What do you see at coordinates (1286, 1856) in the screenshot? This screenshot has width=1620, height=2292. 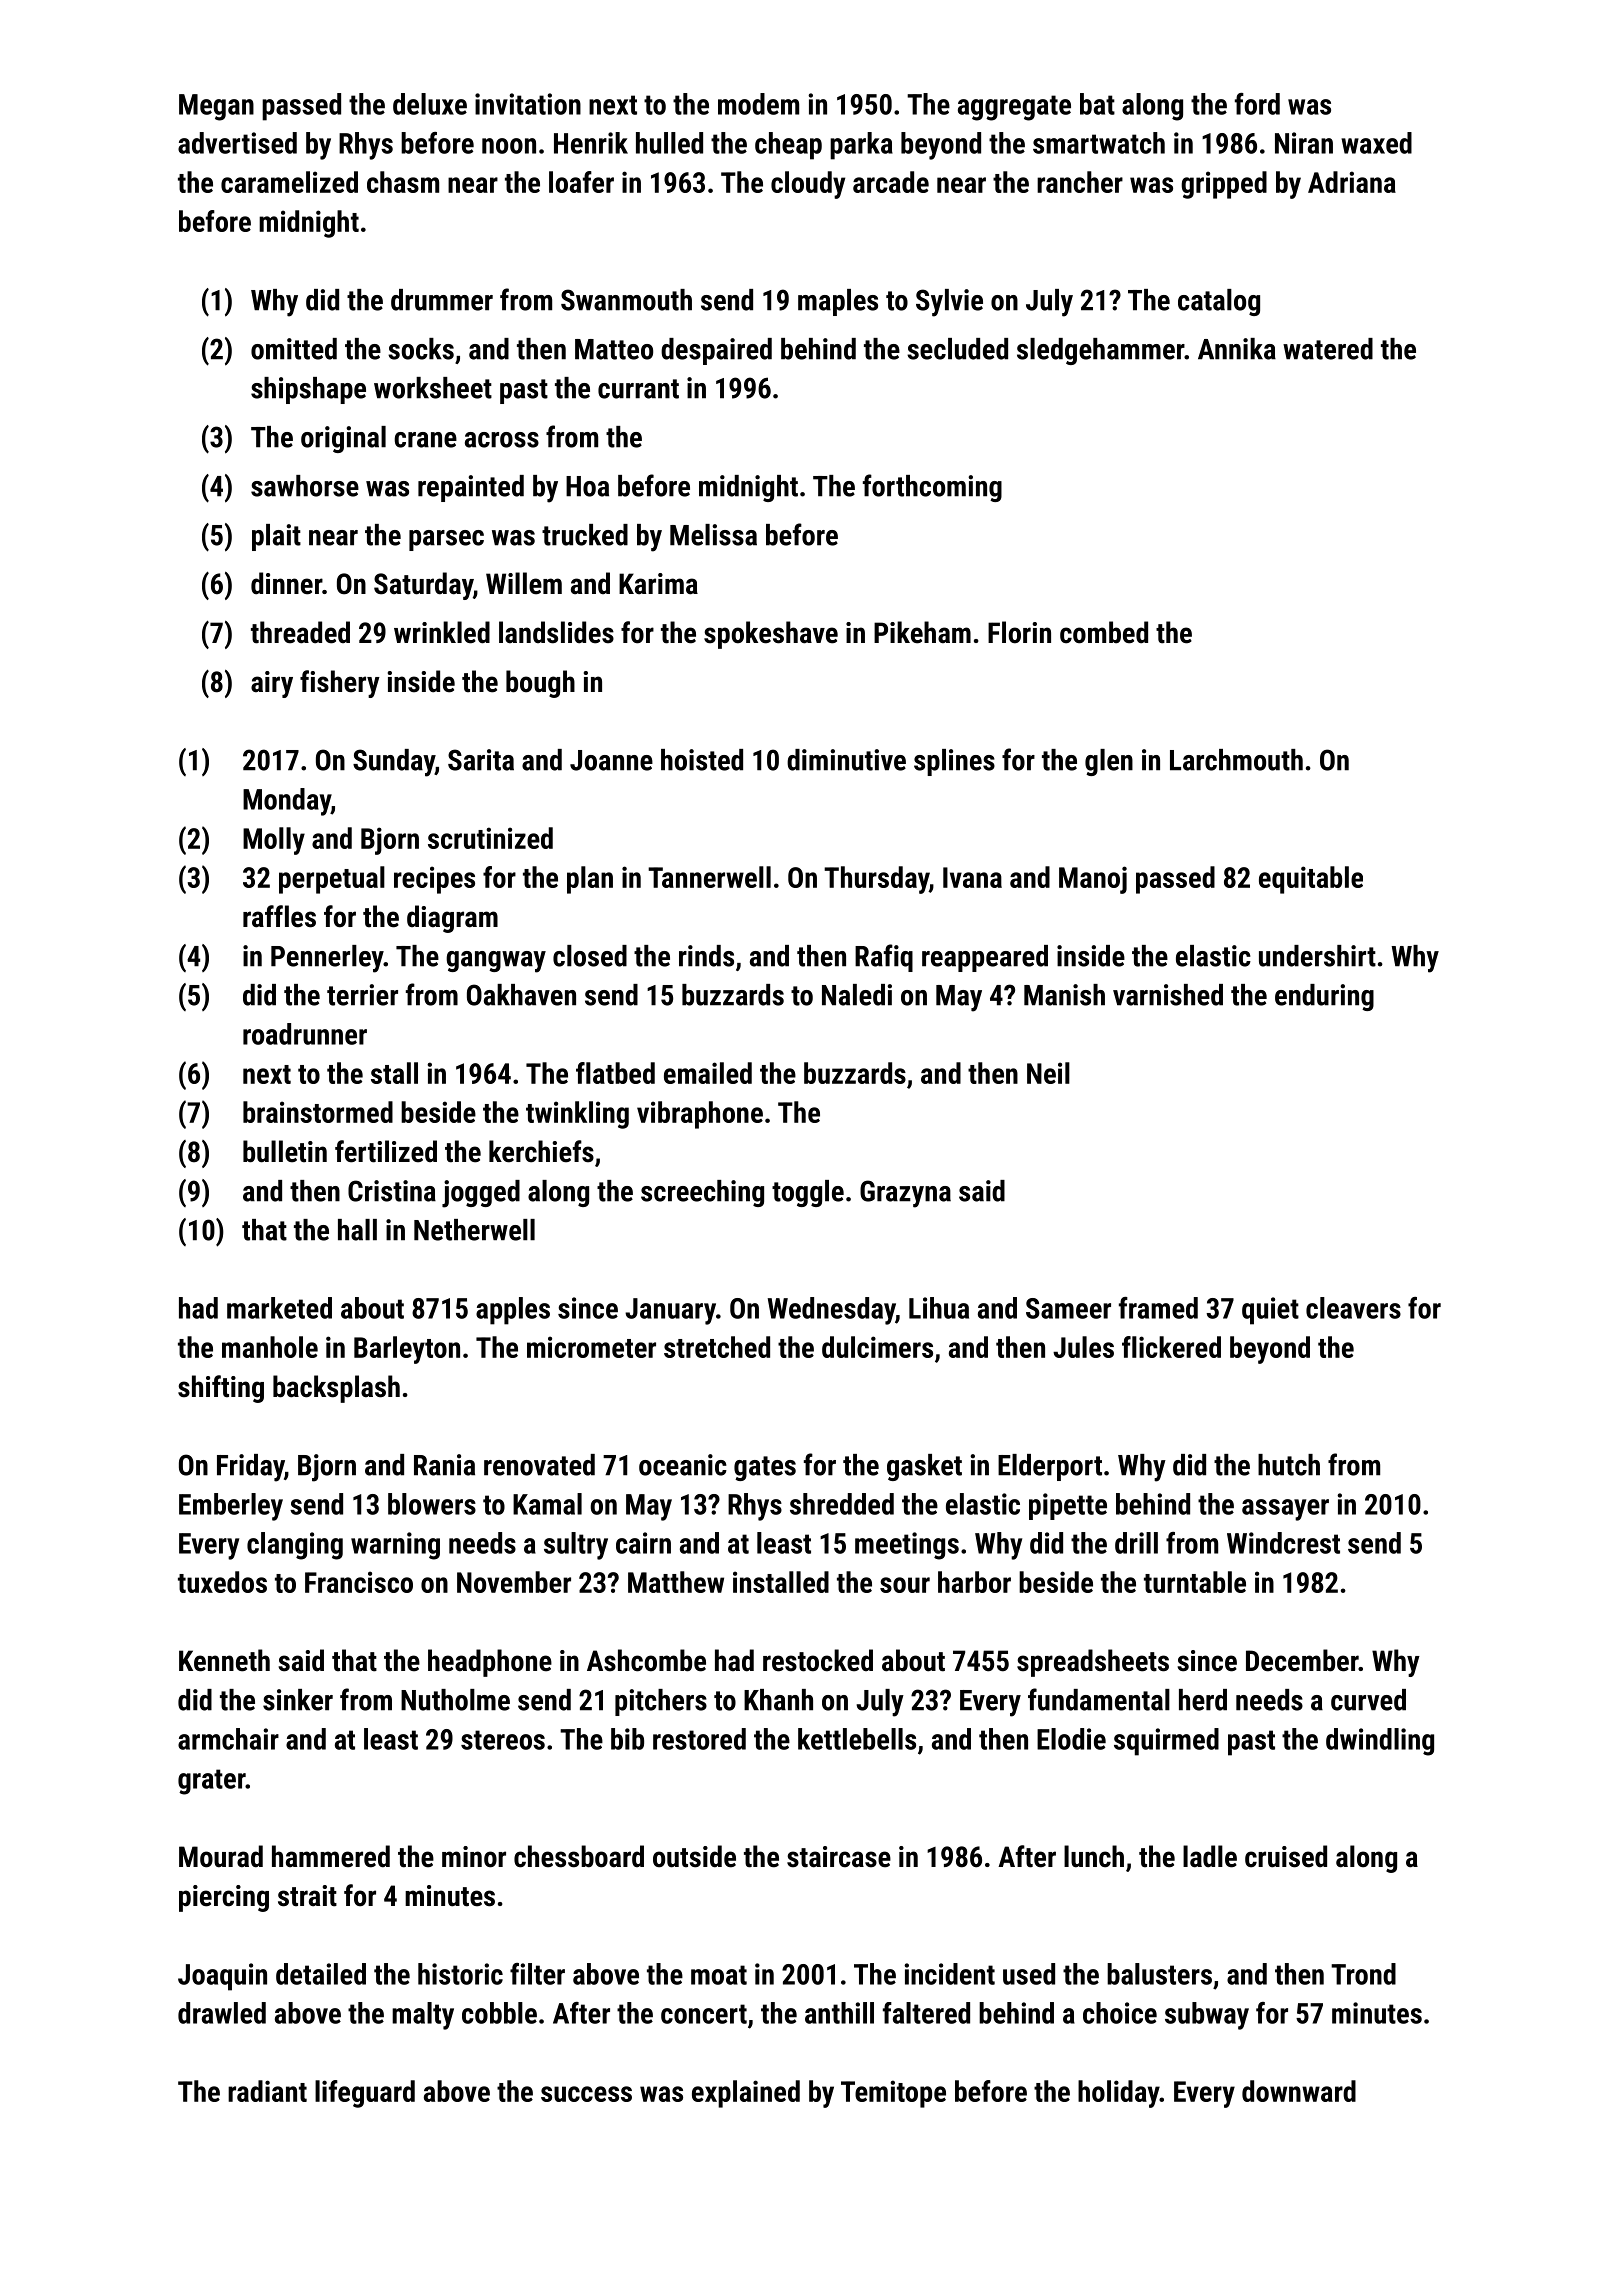 I see `cruised` at bounding box center [1286, 1856].
